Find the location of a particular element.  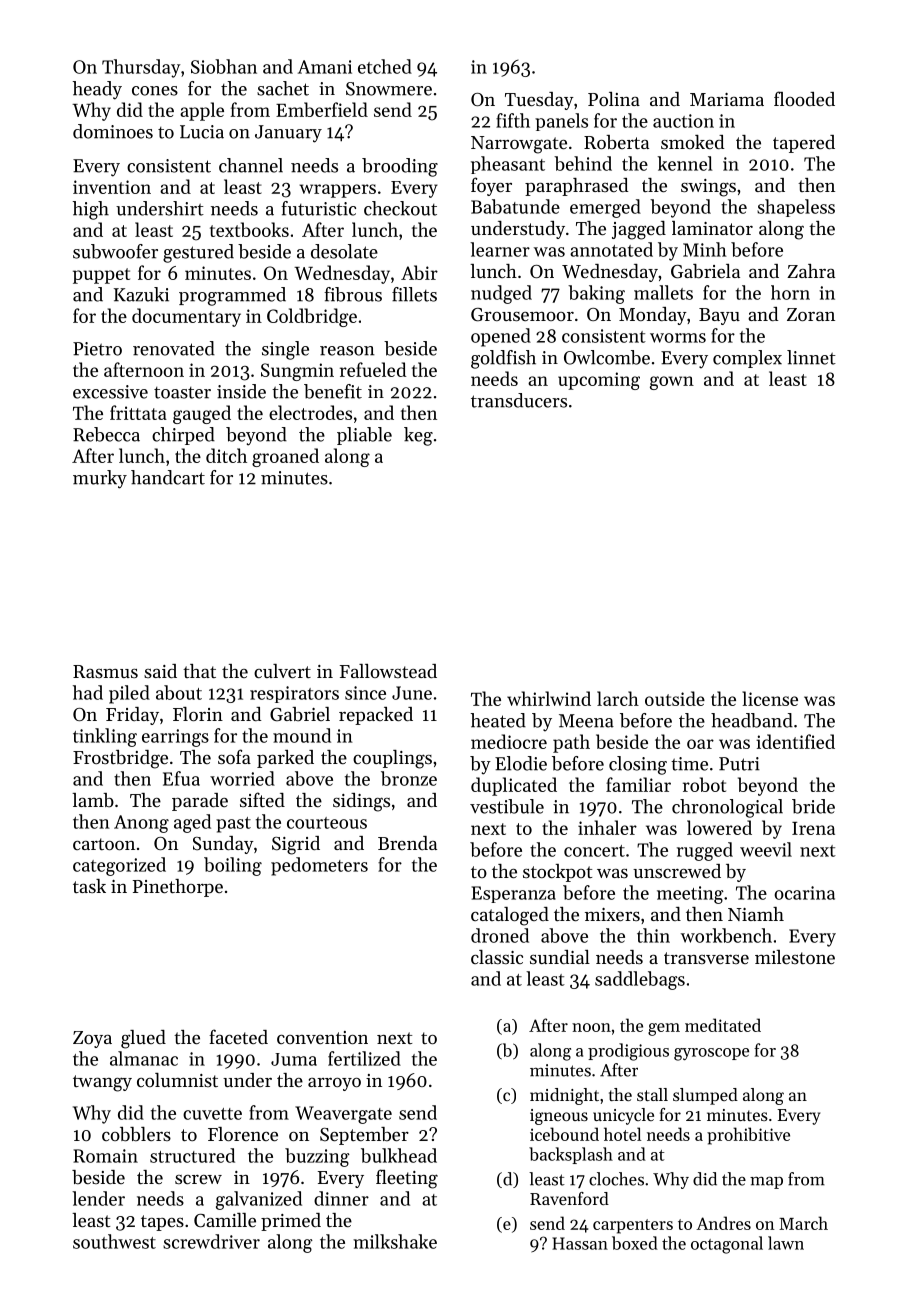

lender is located at coordinates (98, 1198).
